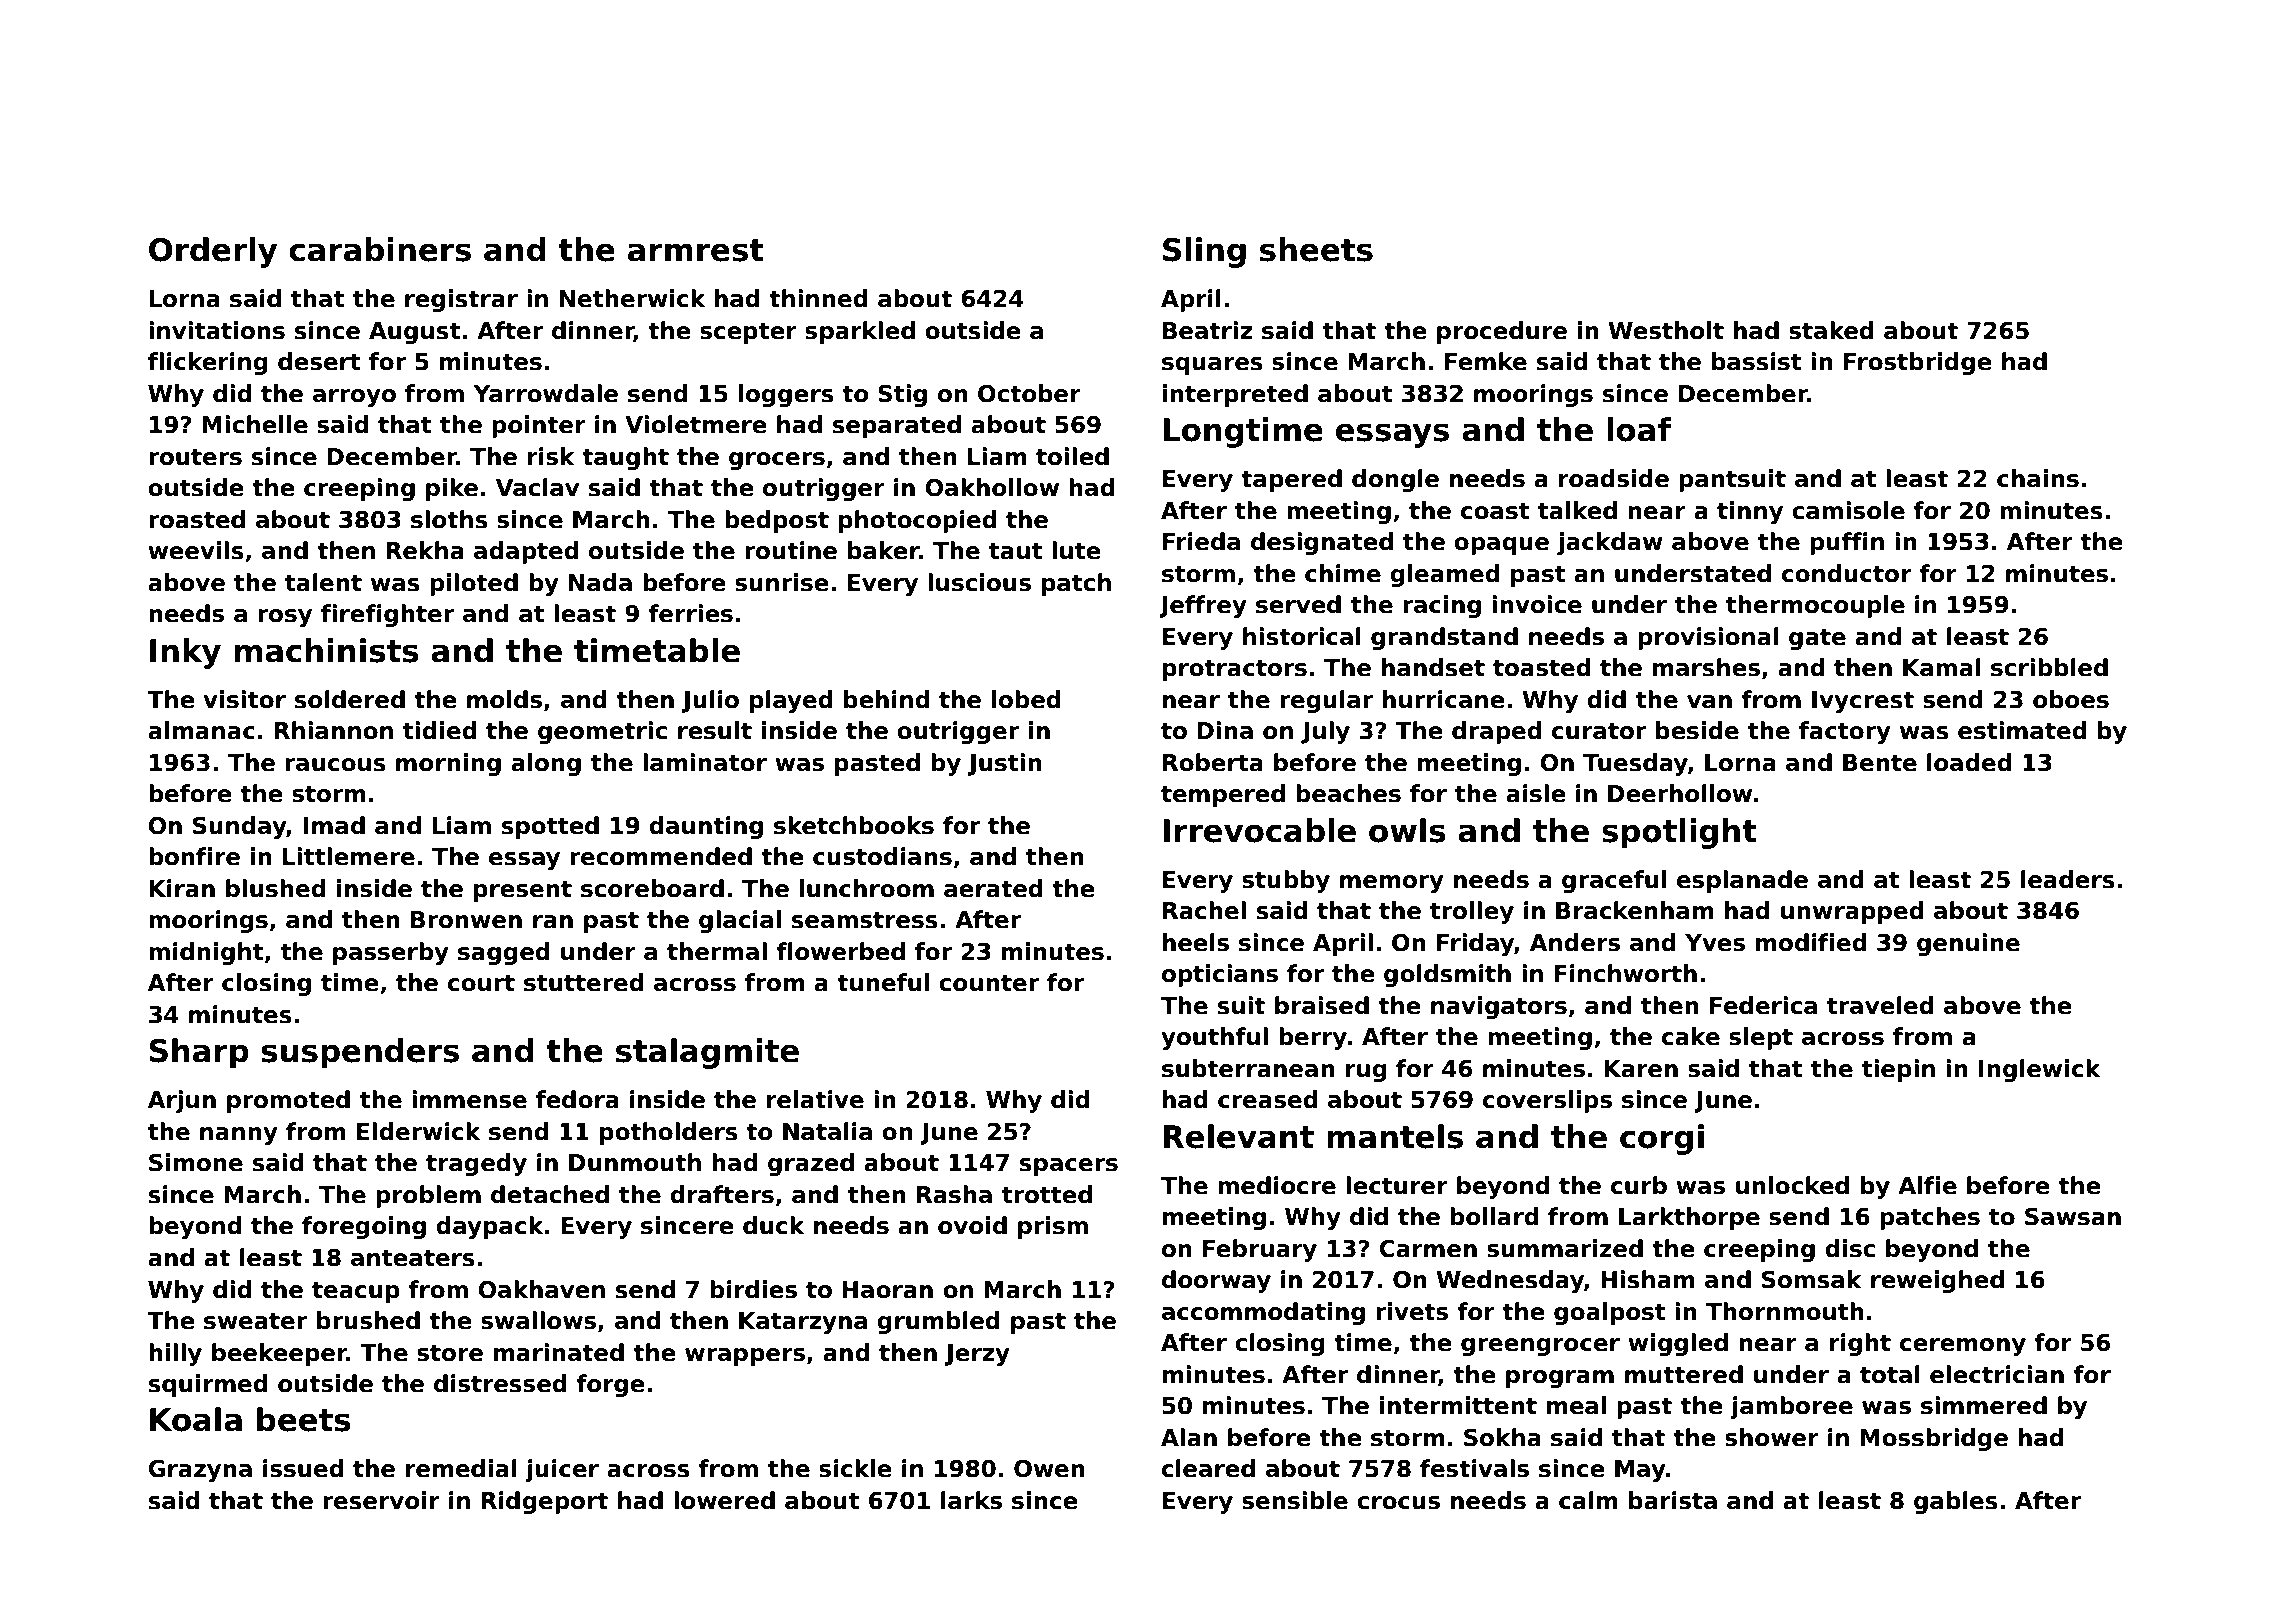  What do you see at coordinates (1069, 1167) in the document?
I see `spacers` at bounding box center [1069, 1167].
